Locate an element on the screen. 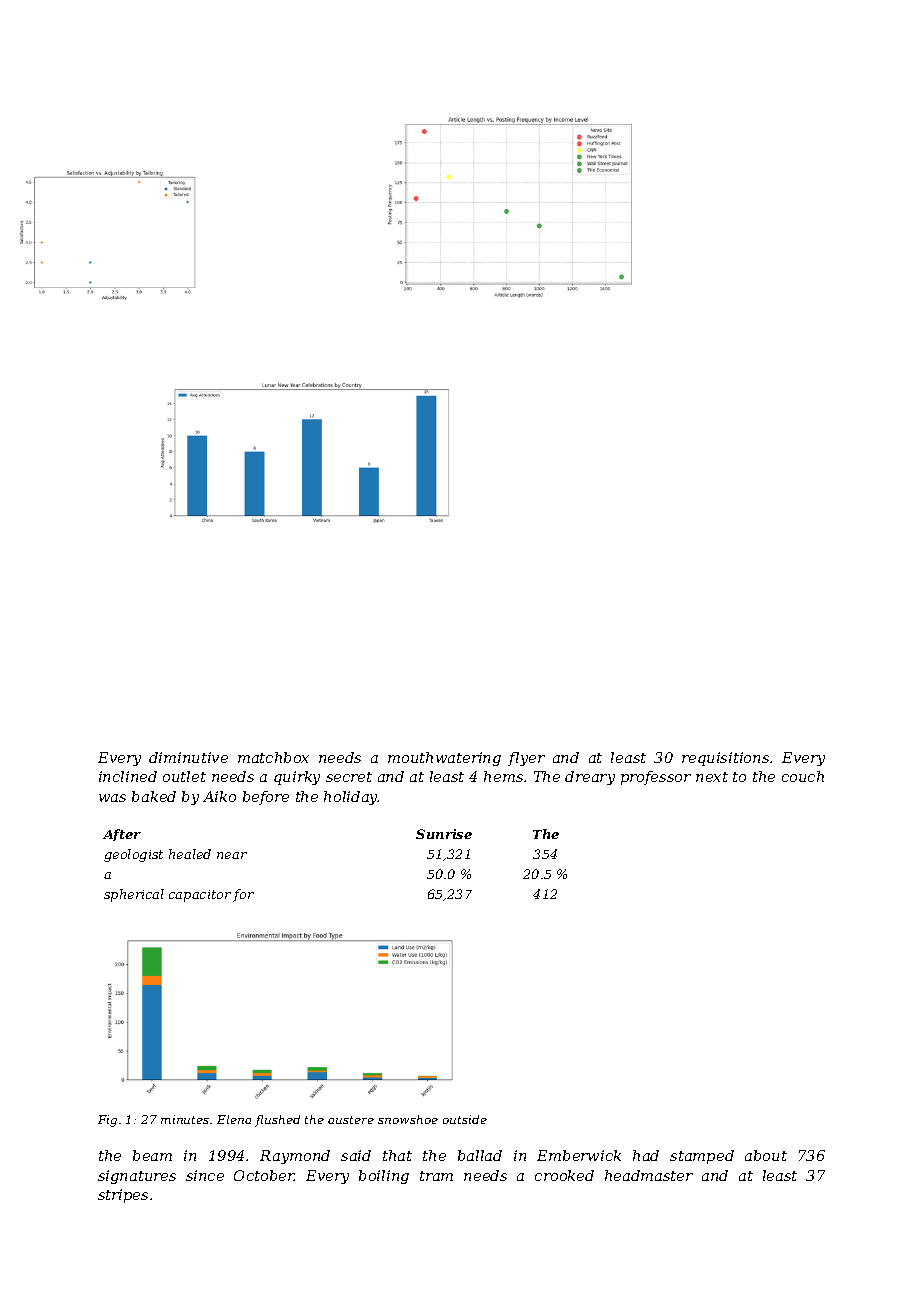 This screenshot has height=1308, width=924. Aiko is located at coordinates (219, 796).
